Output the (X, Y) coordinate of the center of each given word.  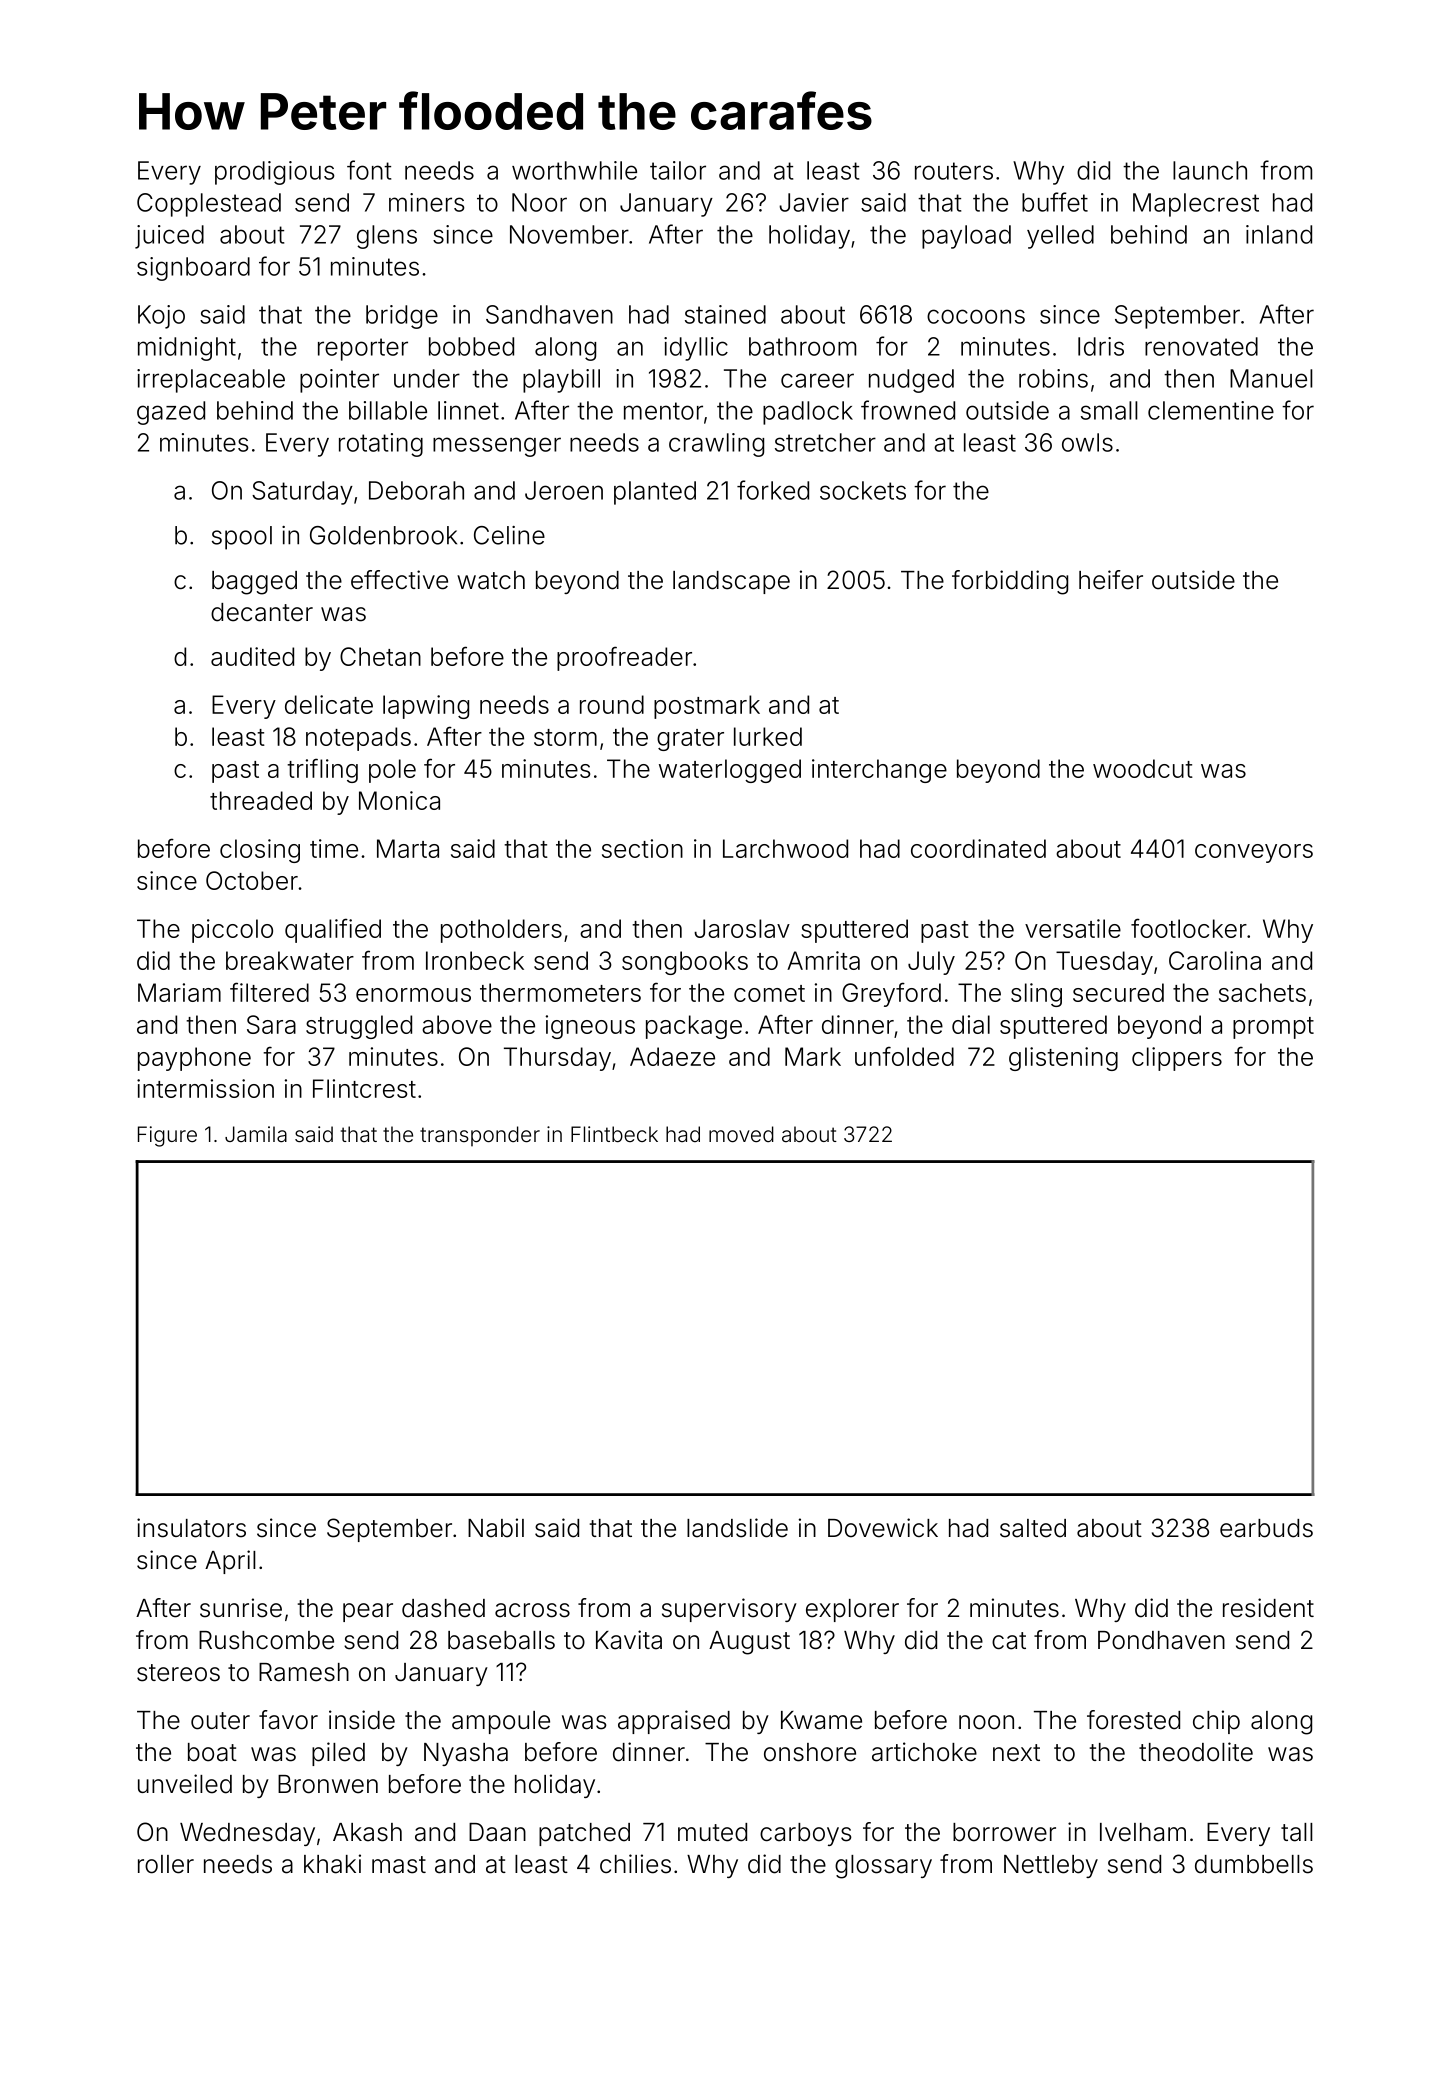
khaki (332, 1864)
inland (1279, 234)
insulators (191, 1528)
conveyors (1254, 853)
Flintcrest (364, 1088)
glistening (1063, 1059)
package (694, 1027)
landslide (737, 1528)
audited (252, 656)
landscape (731, 582)
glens (387, 237)
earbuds (1266, 1528)
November (569, 234)
